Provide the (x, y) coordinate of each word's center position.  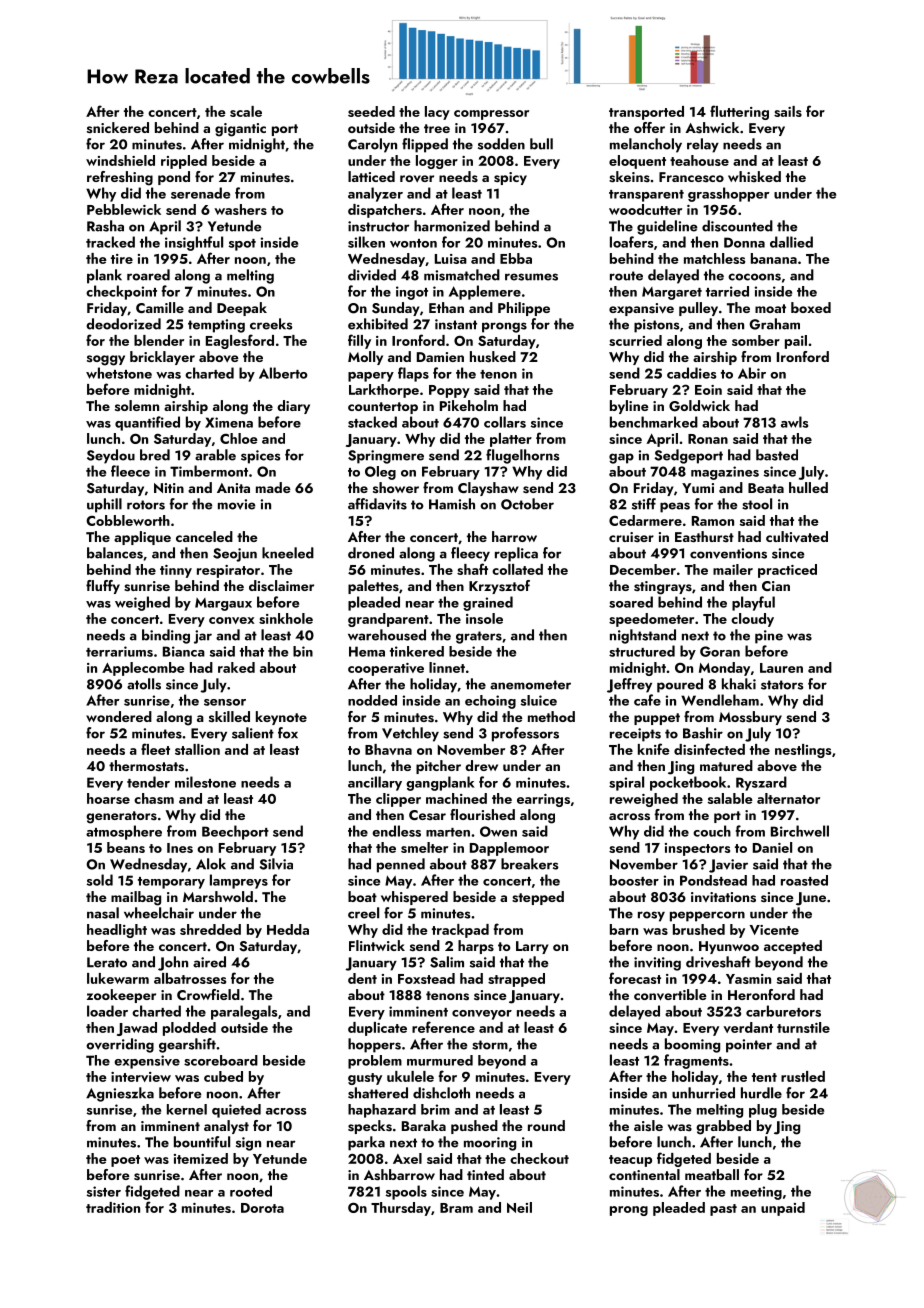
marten (448, 832)
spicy (510, 178)
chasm (154, 798)
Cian (776, 586)
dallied (791, 242)
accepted (793, 947)
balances (115, 553)
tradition (113, 1207)
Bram (456, 1208)
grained (488, 603)
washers (240, 209)
